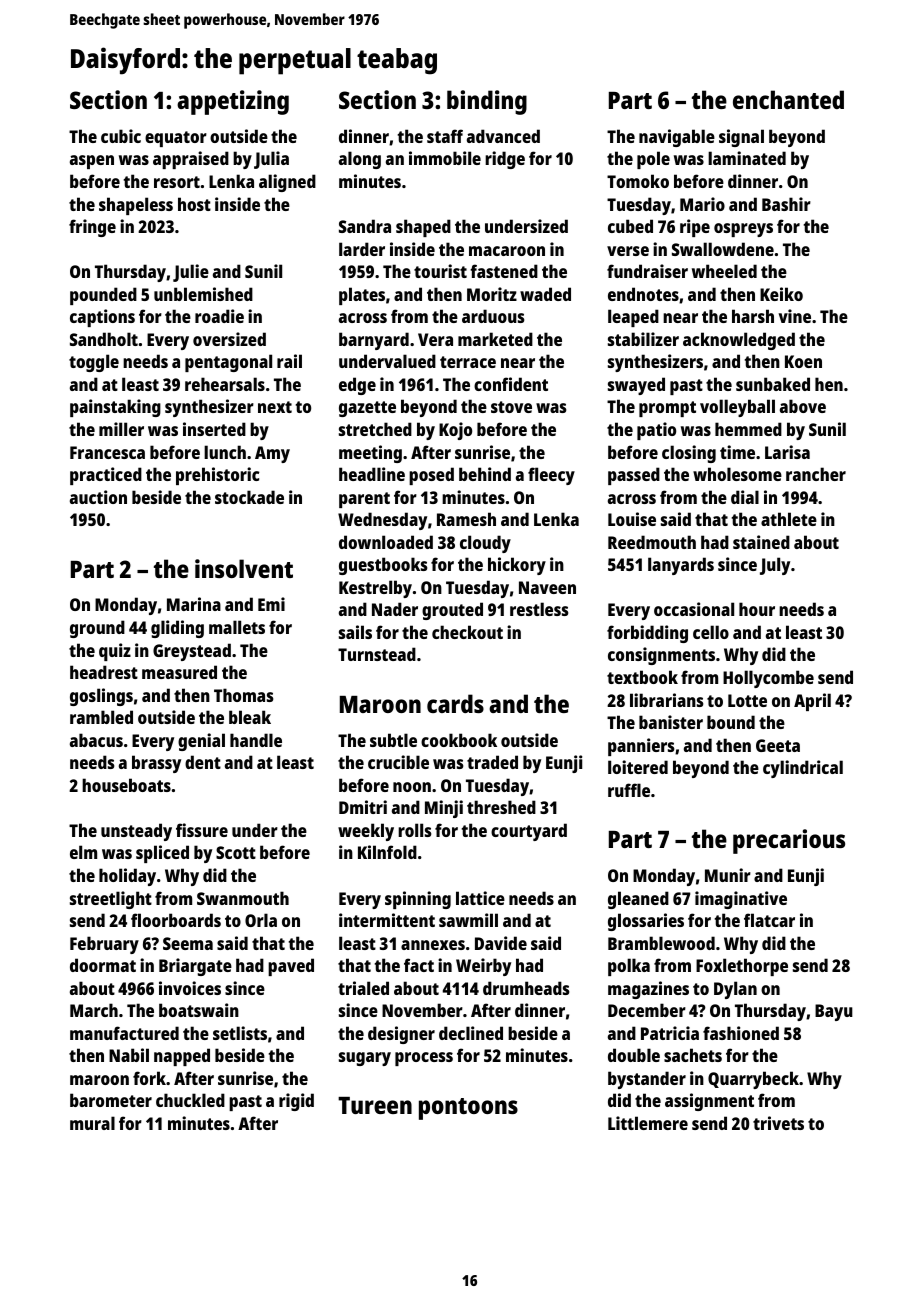  What do you see at coordinates (803, 769) in the screenshot?
I see `cylindrical` at bounding box center [803, 769].
